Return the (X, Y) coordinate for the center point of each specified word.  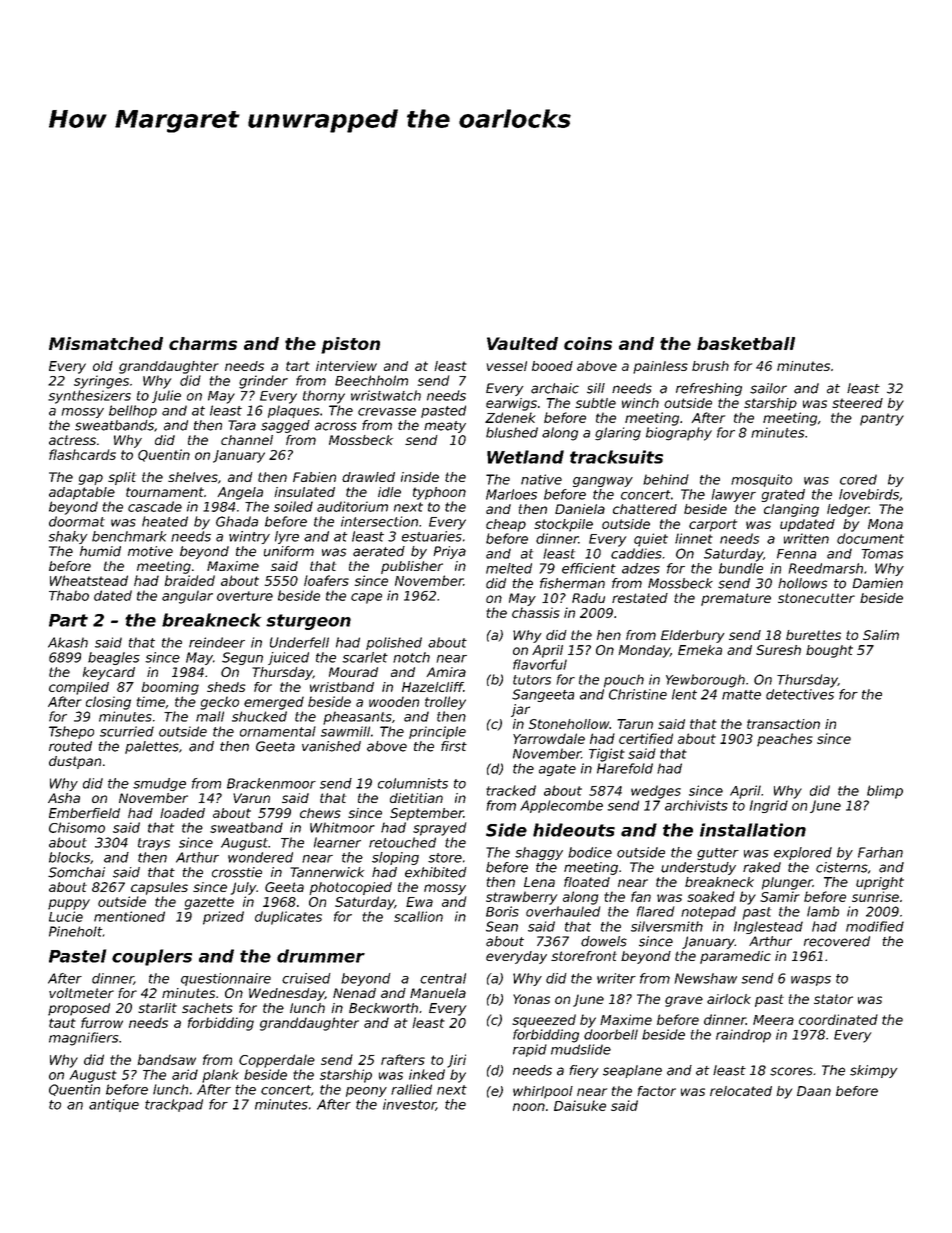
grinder (263, 382)
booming (170, 688)
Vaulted (522, 343)
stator (833, 999)
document (870, 538)
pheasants (357, 718)
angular (187, 597)
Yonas (531, 999)
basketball (746, 343)
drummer (321, 956)
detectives (800, 694)
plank (220, 1076)
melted (509, 568)
